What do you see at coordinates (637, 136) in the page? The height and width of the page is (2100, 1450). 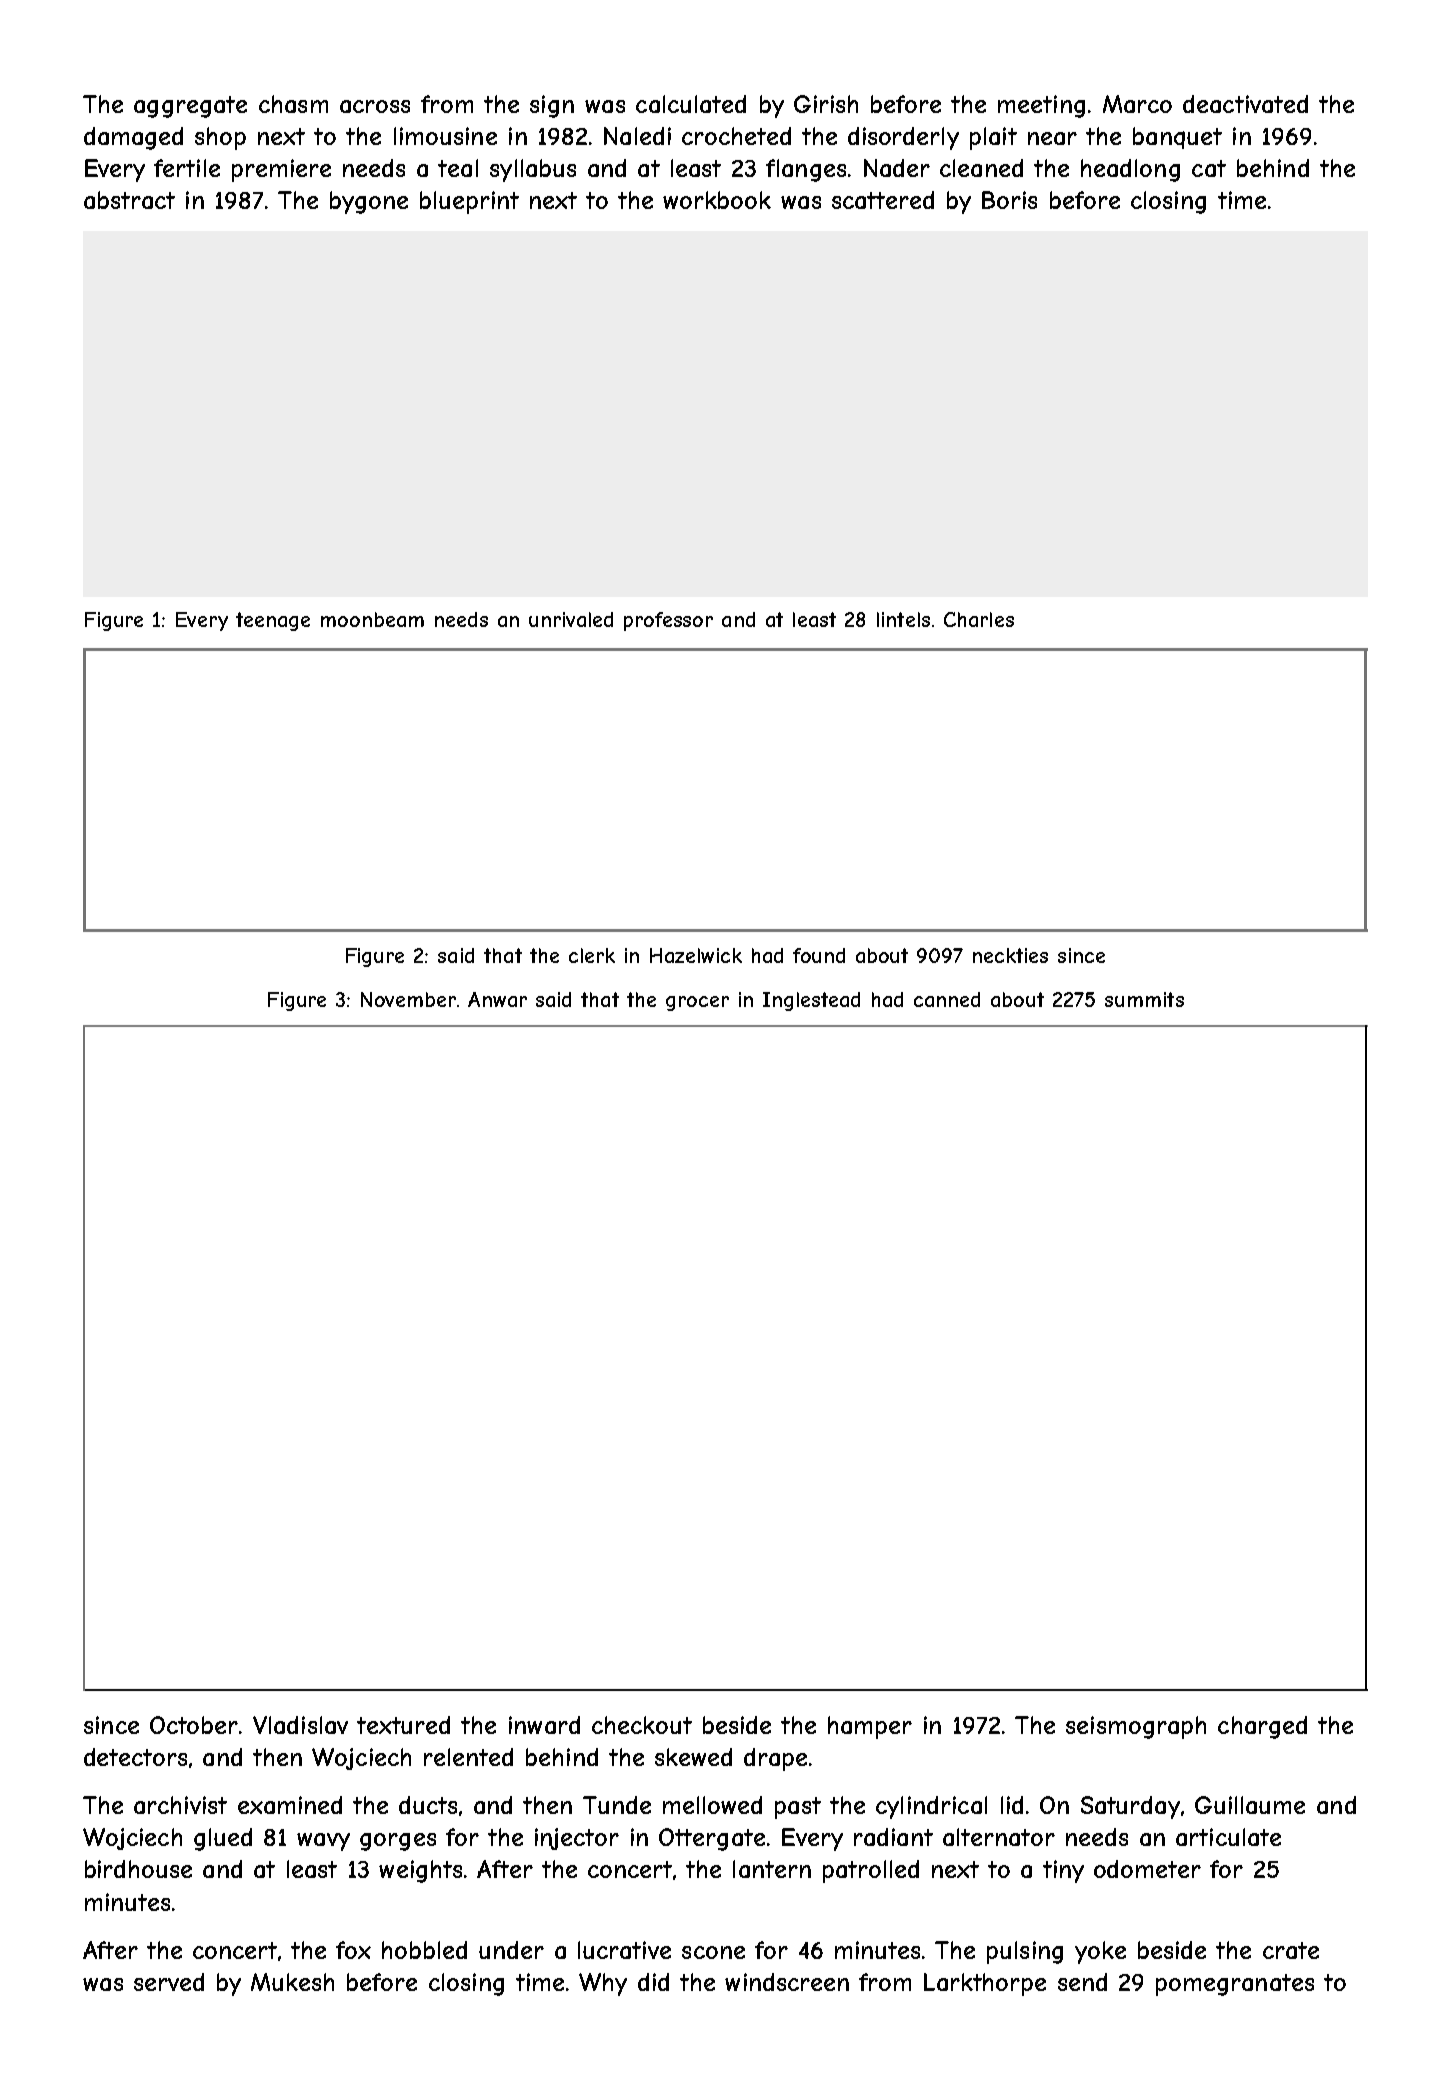 I see `Naledi` at bounding box center [637, 136].
